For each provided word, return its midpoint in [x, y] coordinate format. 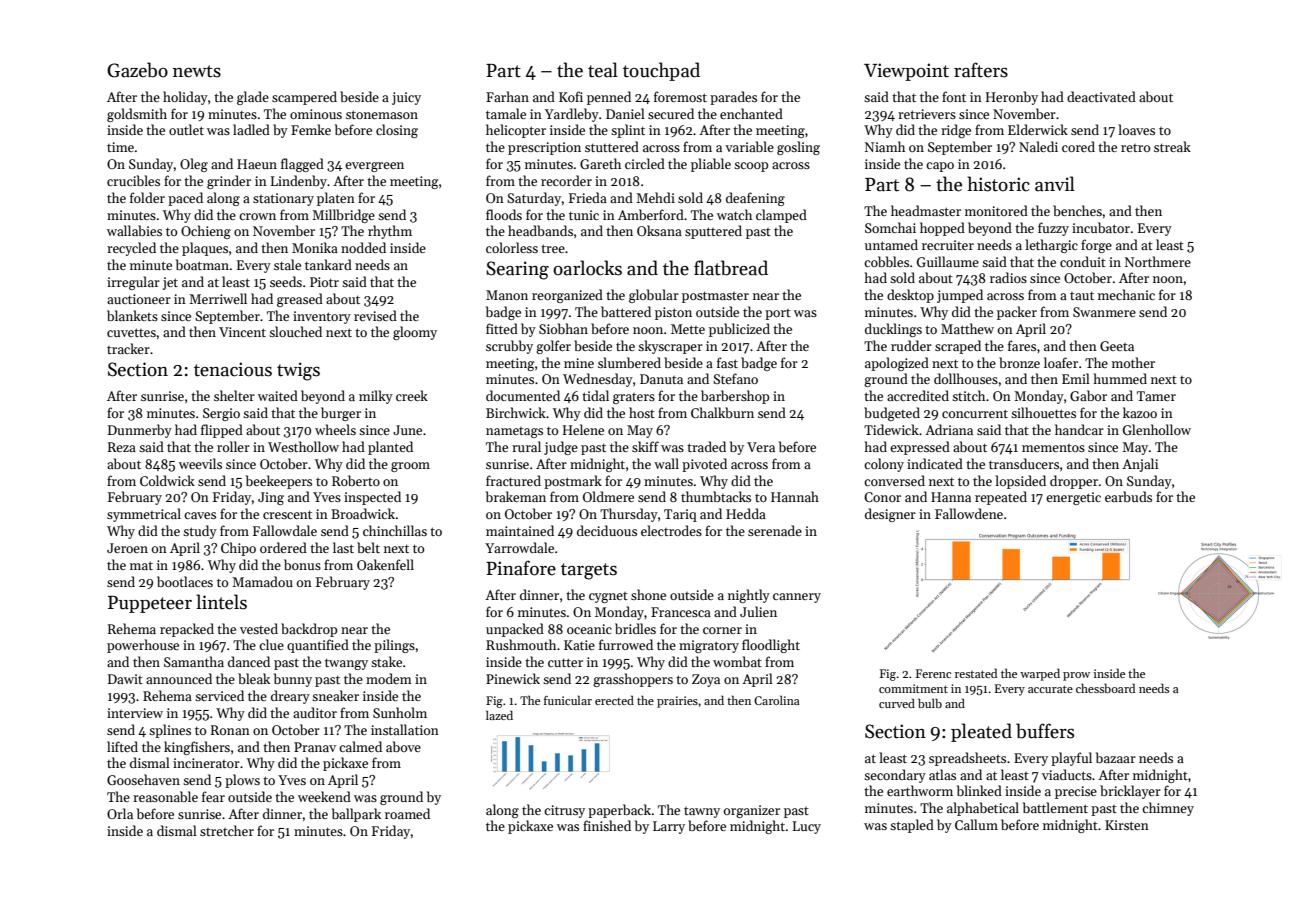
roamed [407, 813]
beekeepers [279, 482]
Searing [517, 270]
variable [749, 146]
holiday [185, 98]
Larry [669, 827]
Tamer [1156, 396]
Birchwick [516, 412]
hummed [1120, 378]
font [954, 96]
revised [375, 315]
